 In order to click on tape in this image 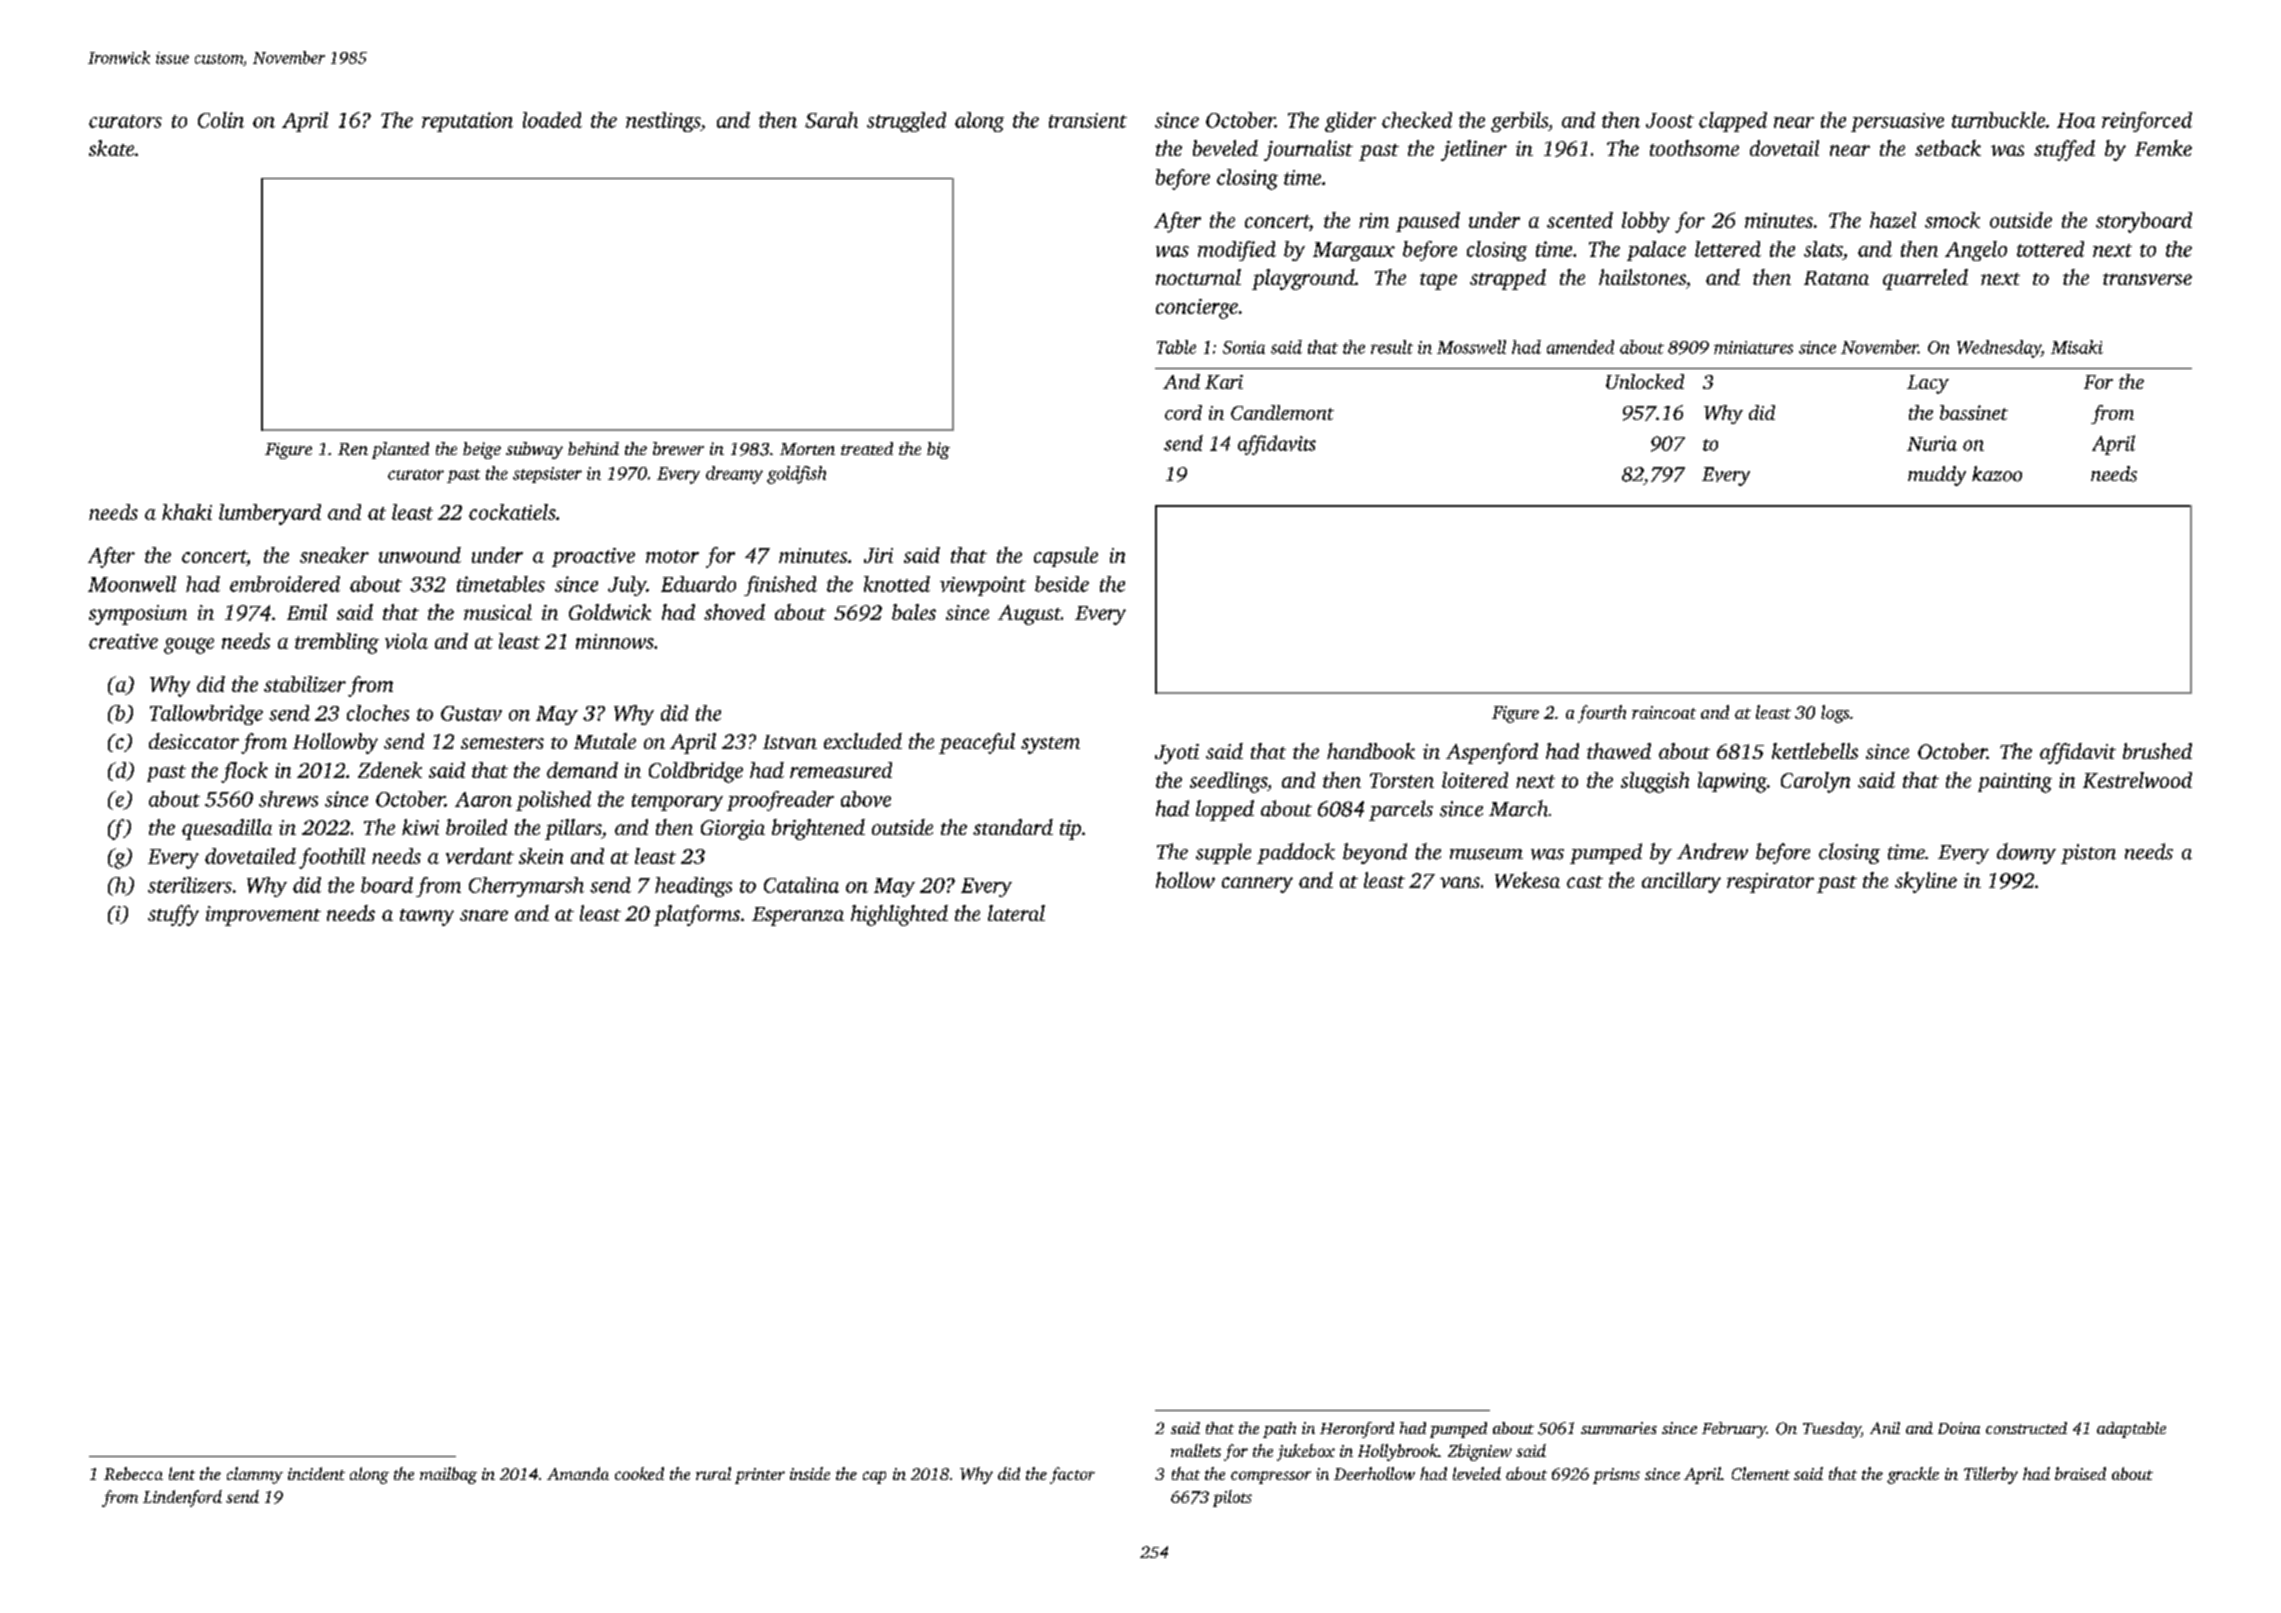, I will do `click(1438, 281)`.
